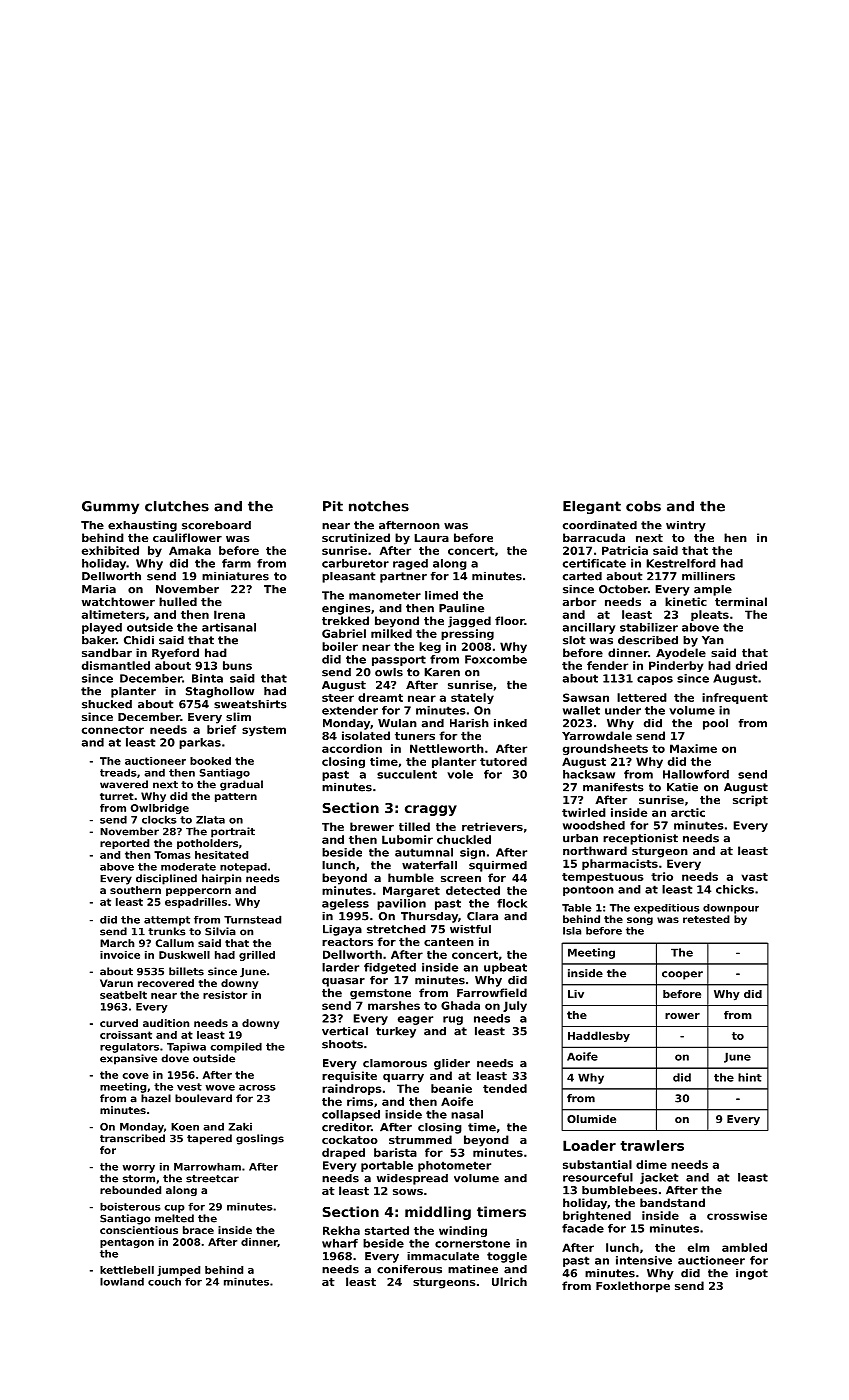 The width and height of the document is (849, 1400). Describe the element at coordinates (184, 955) in the document. I see `Duskwell` at that location.
